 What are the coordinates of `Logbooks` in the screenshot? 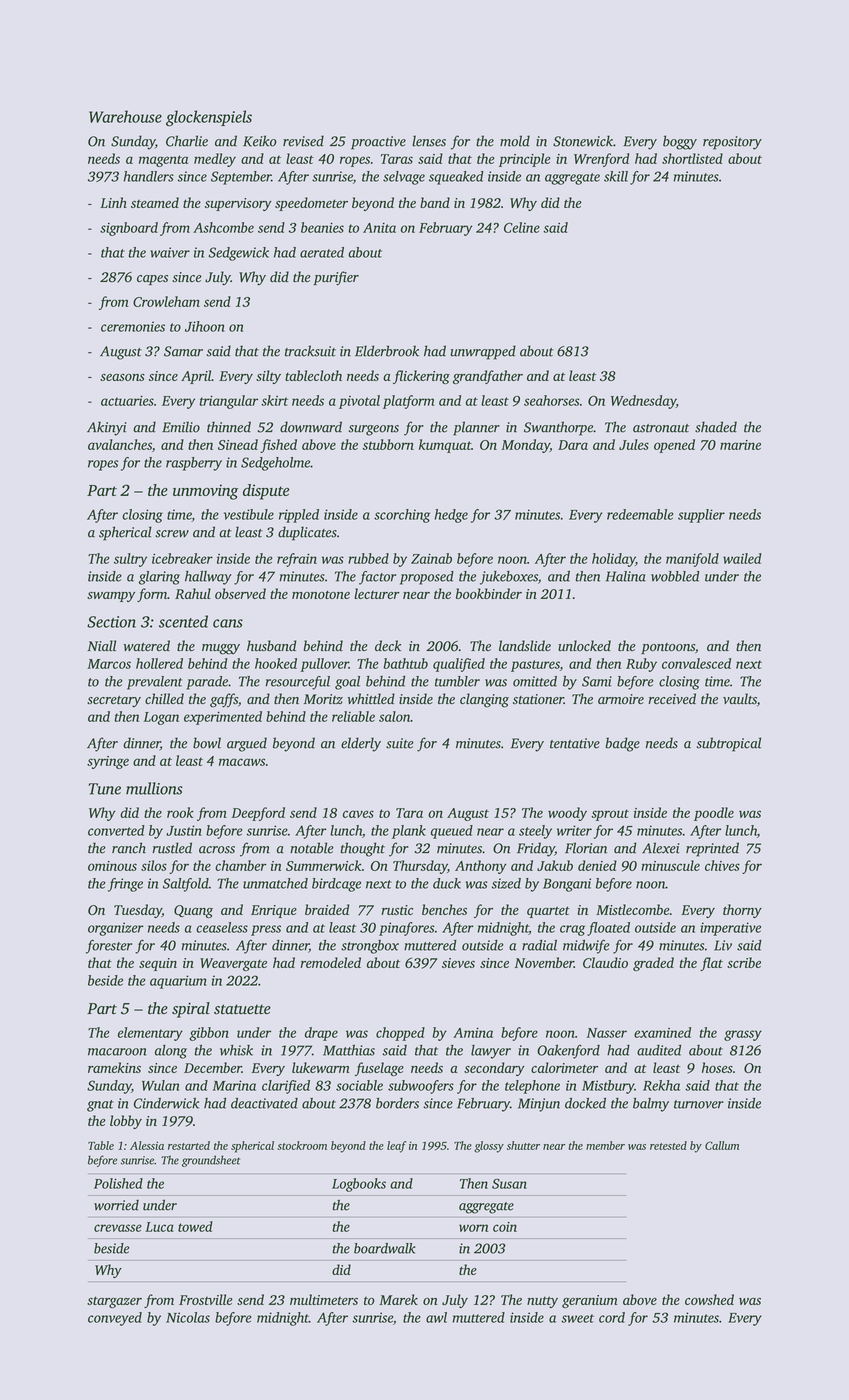 It's located at (359, 1185).
